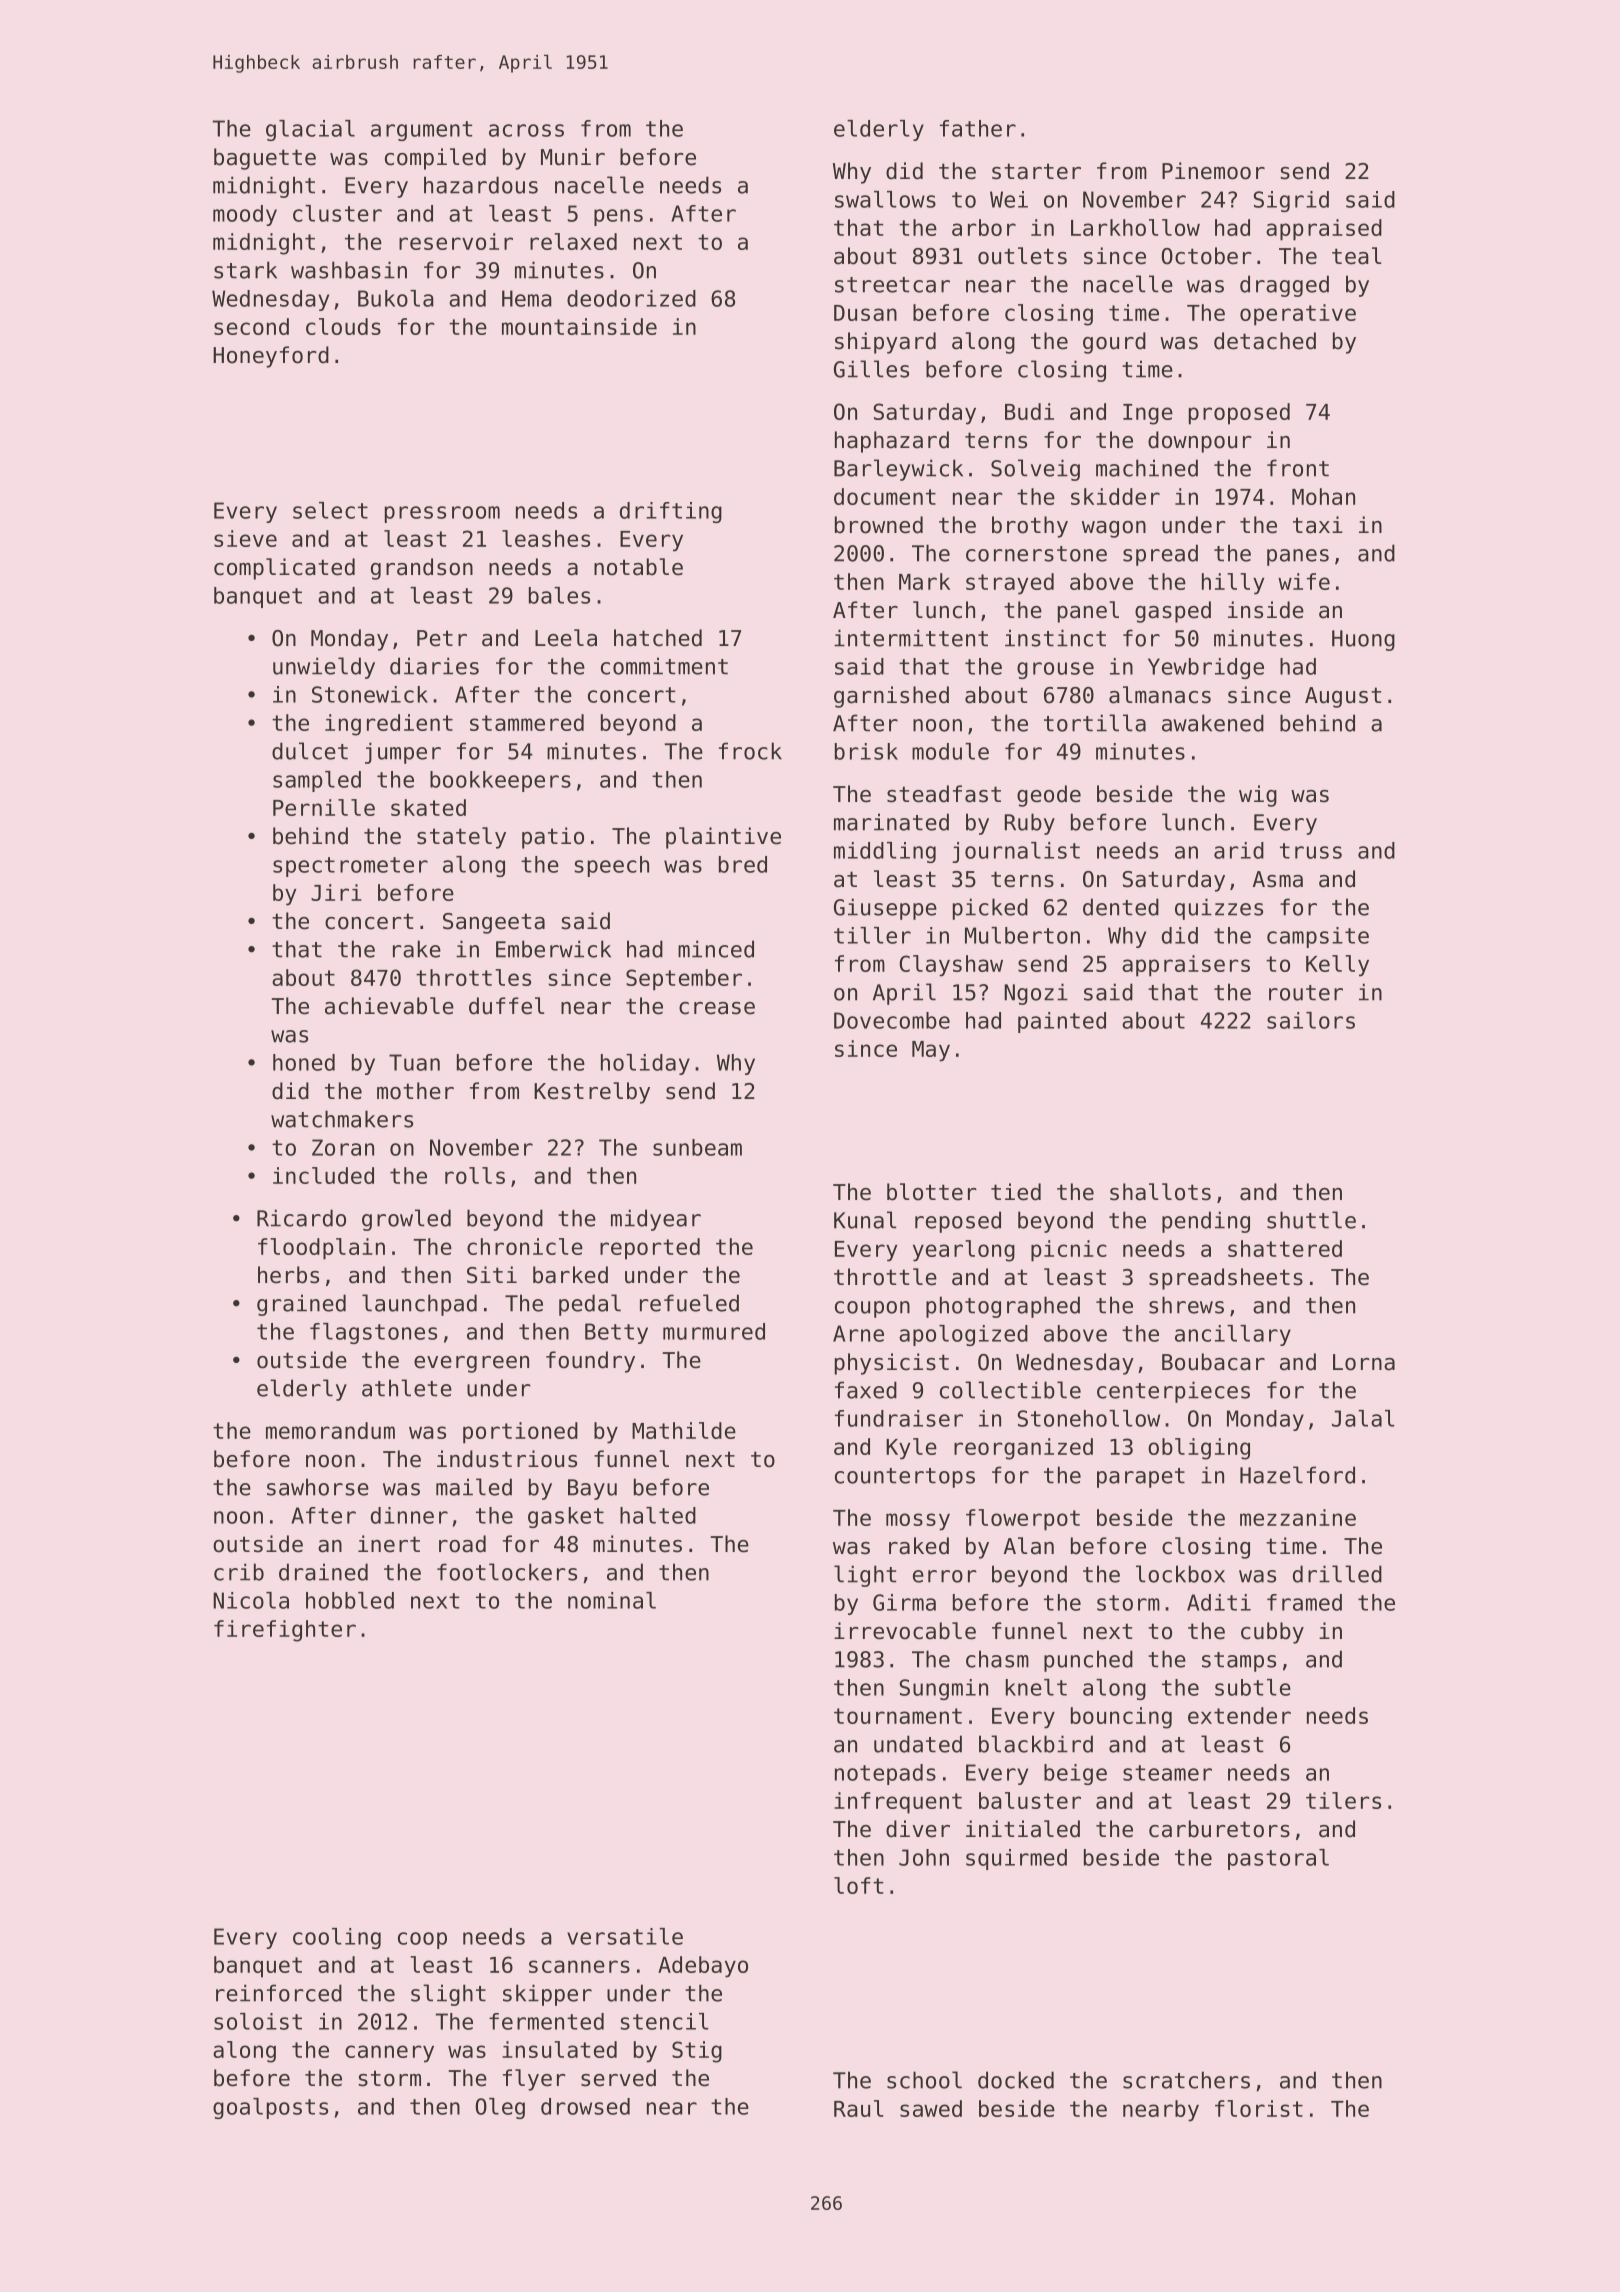 The height and width of the screenshot is (2292, 1620). I want to click on notable, so click(638, 567).
